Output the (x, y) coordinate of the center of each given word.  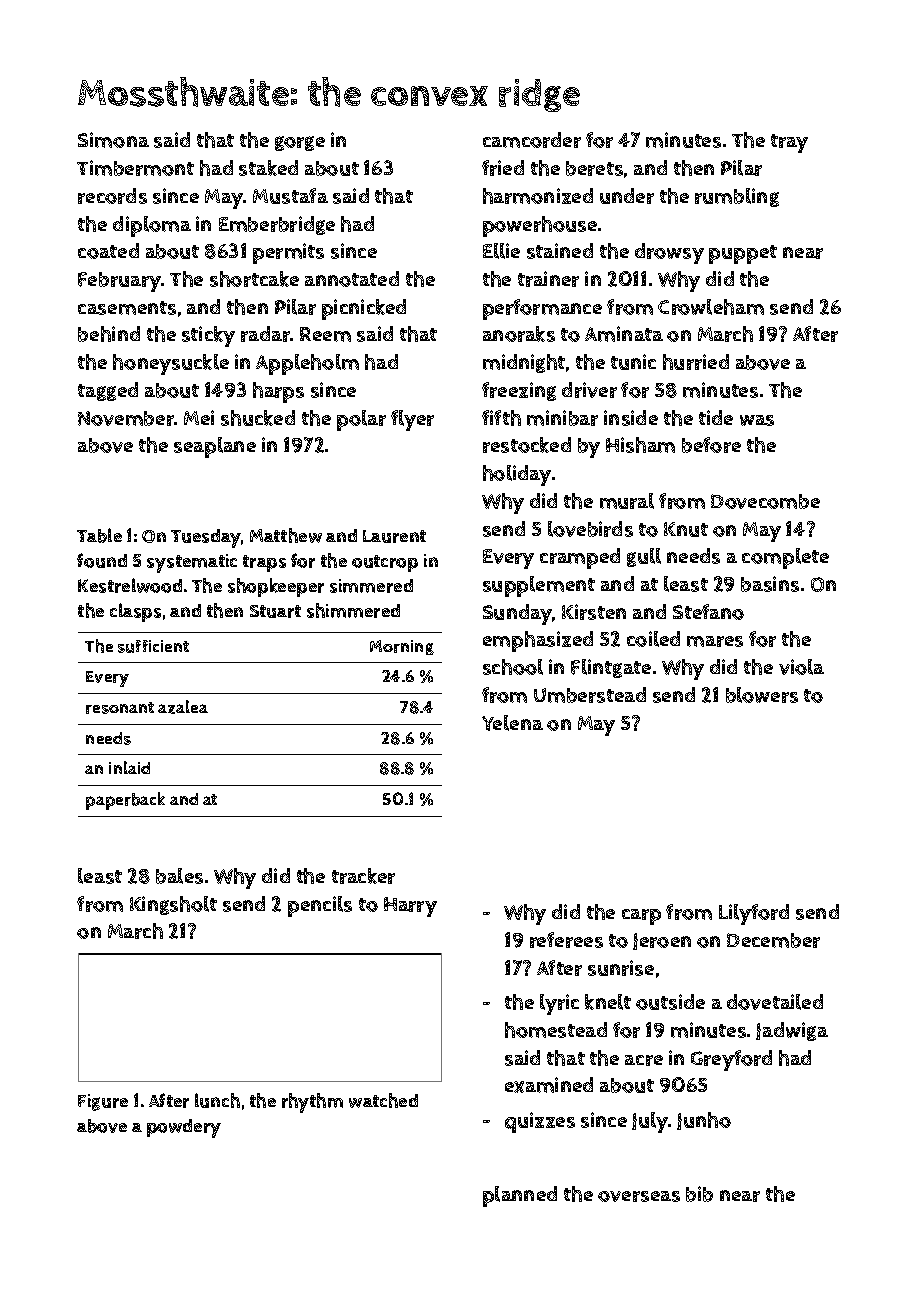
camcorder (532, 140)
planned (520, 1196)
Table (99, 535)
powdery (184, 1128)
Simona (113, 140)
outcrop (385, 563)
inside (631, 418)
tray (789, 143)
